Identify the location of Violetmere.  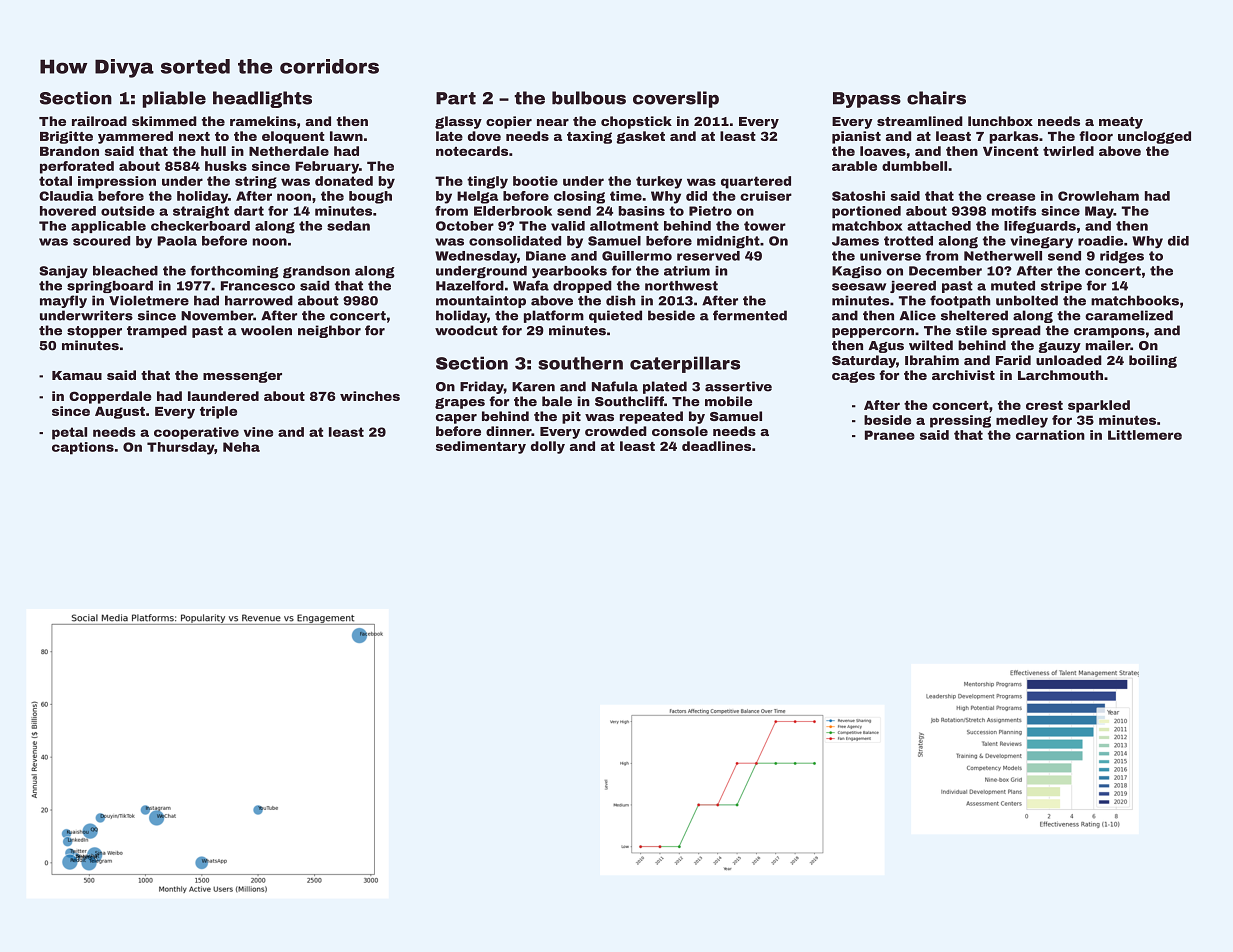
(149, 300).
